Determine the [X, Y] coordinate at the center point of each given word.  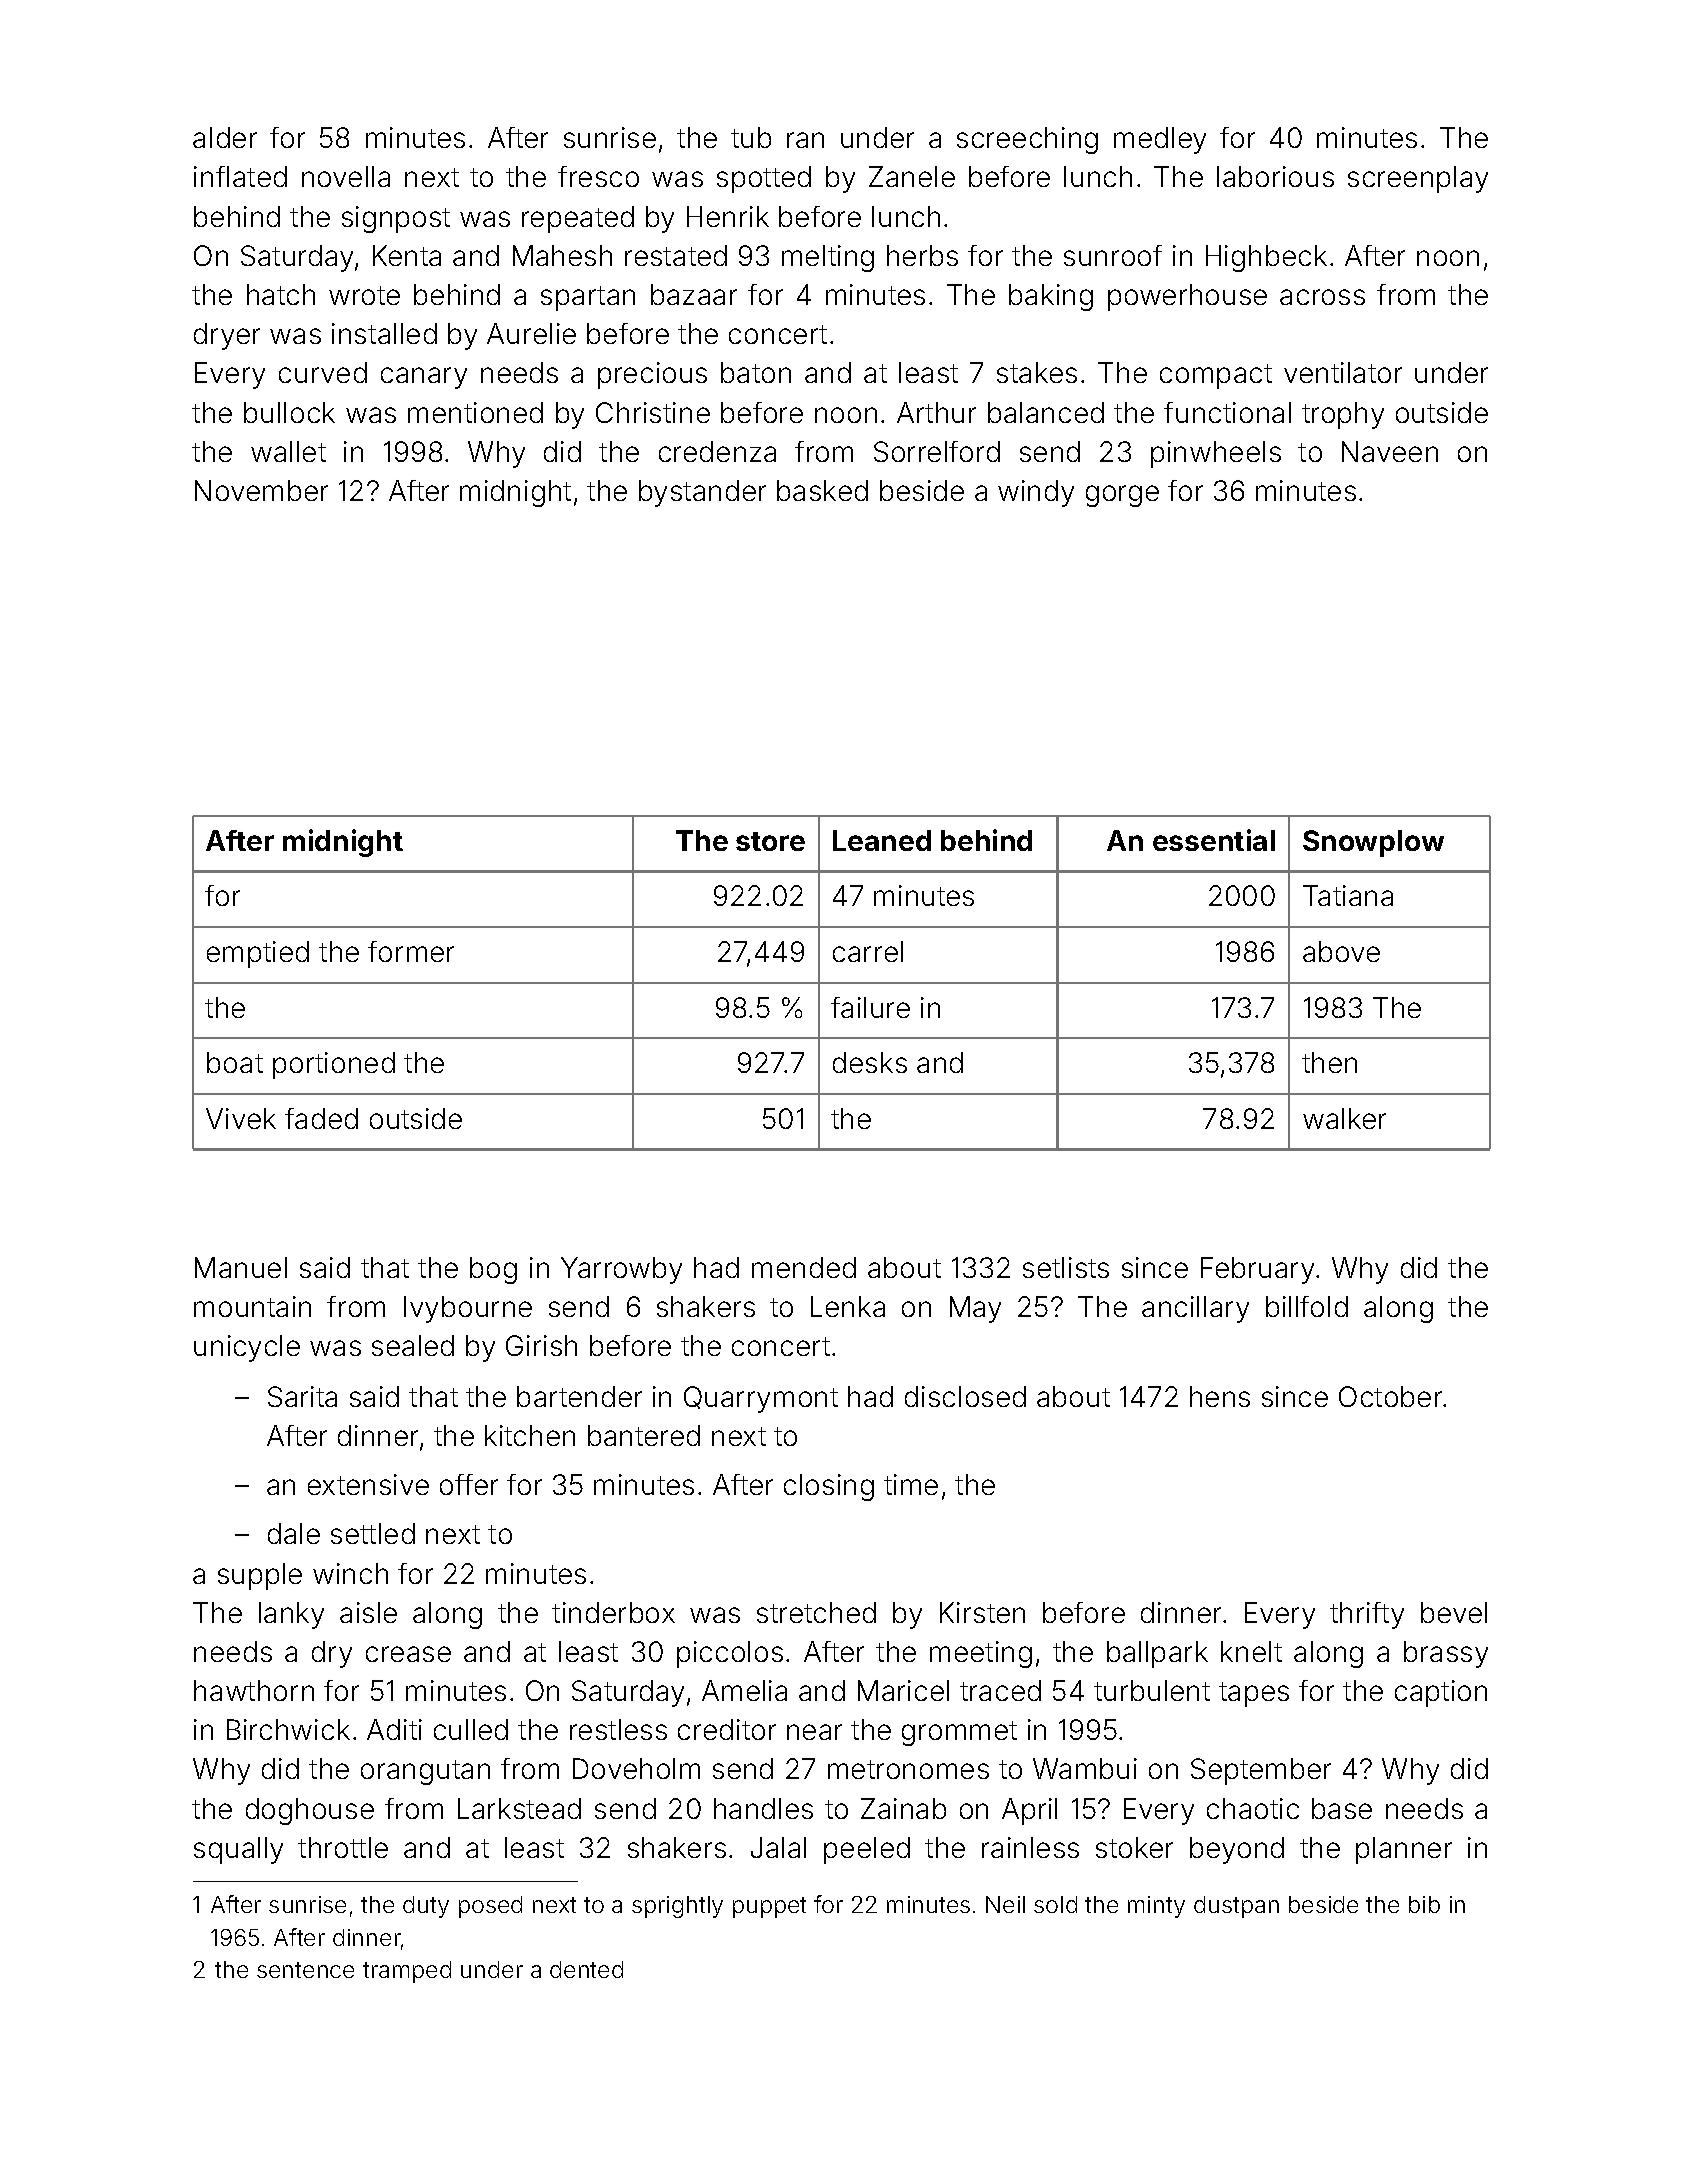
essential [1214, 840]
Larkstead [519, 1808]
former [411, 951]
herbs [922, 255]
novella [346, 176]
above [1341, 951]
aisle [368, 1612]
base [1342, 1808]
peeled [867, 1850]
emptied [258, 954]
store [770, 841]
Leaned [882, 840]
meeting [981, 1654]
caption [1441, 1693]
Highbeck [1266, 258]
